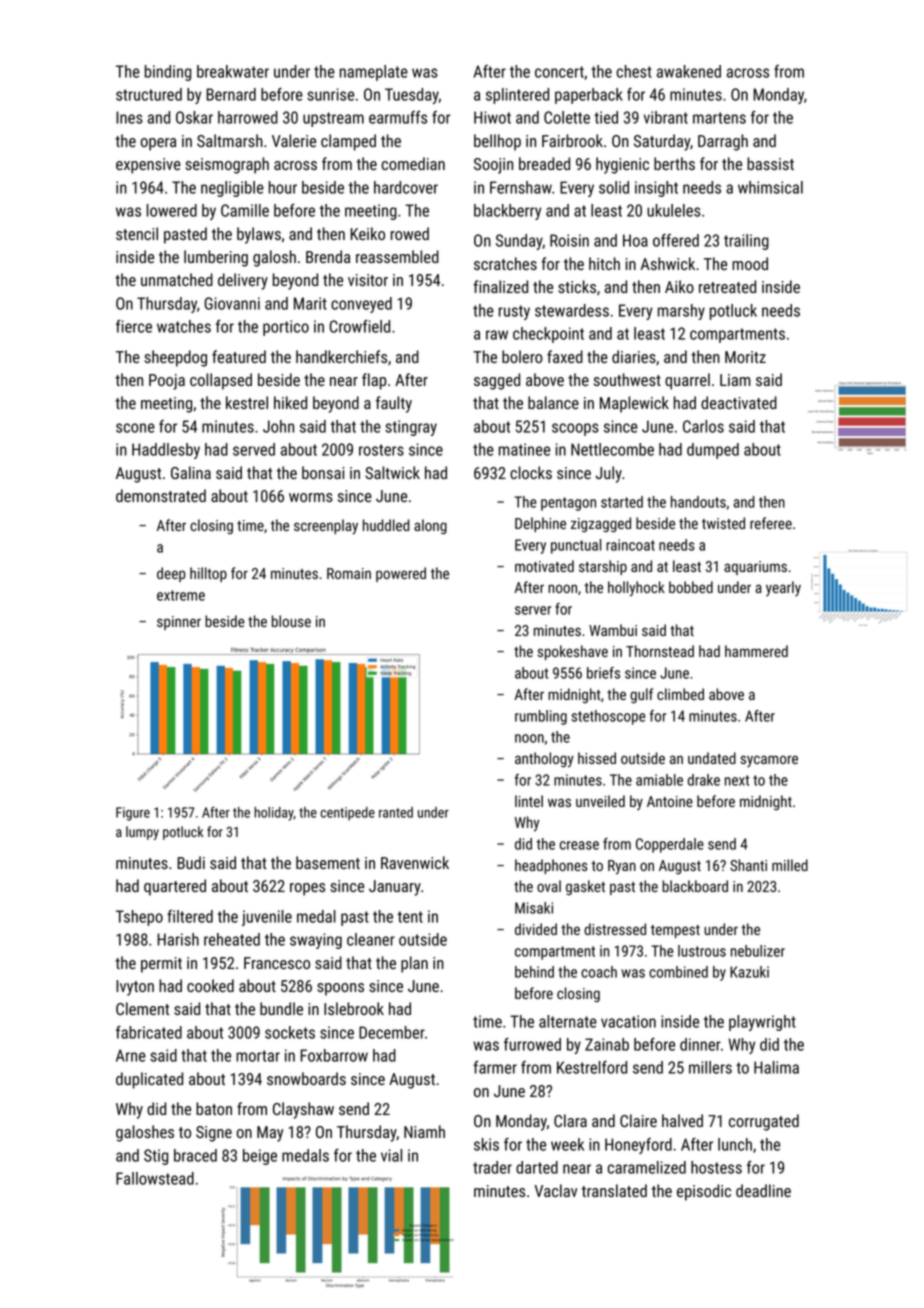  Describe the element at coordinates (430, 527) in the image. I see `along` at that location.
